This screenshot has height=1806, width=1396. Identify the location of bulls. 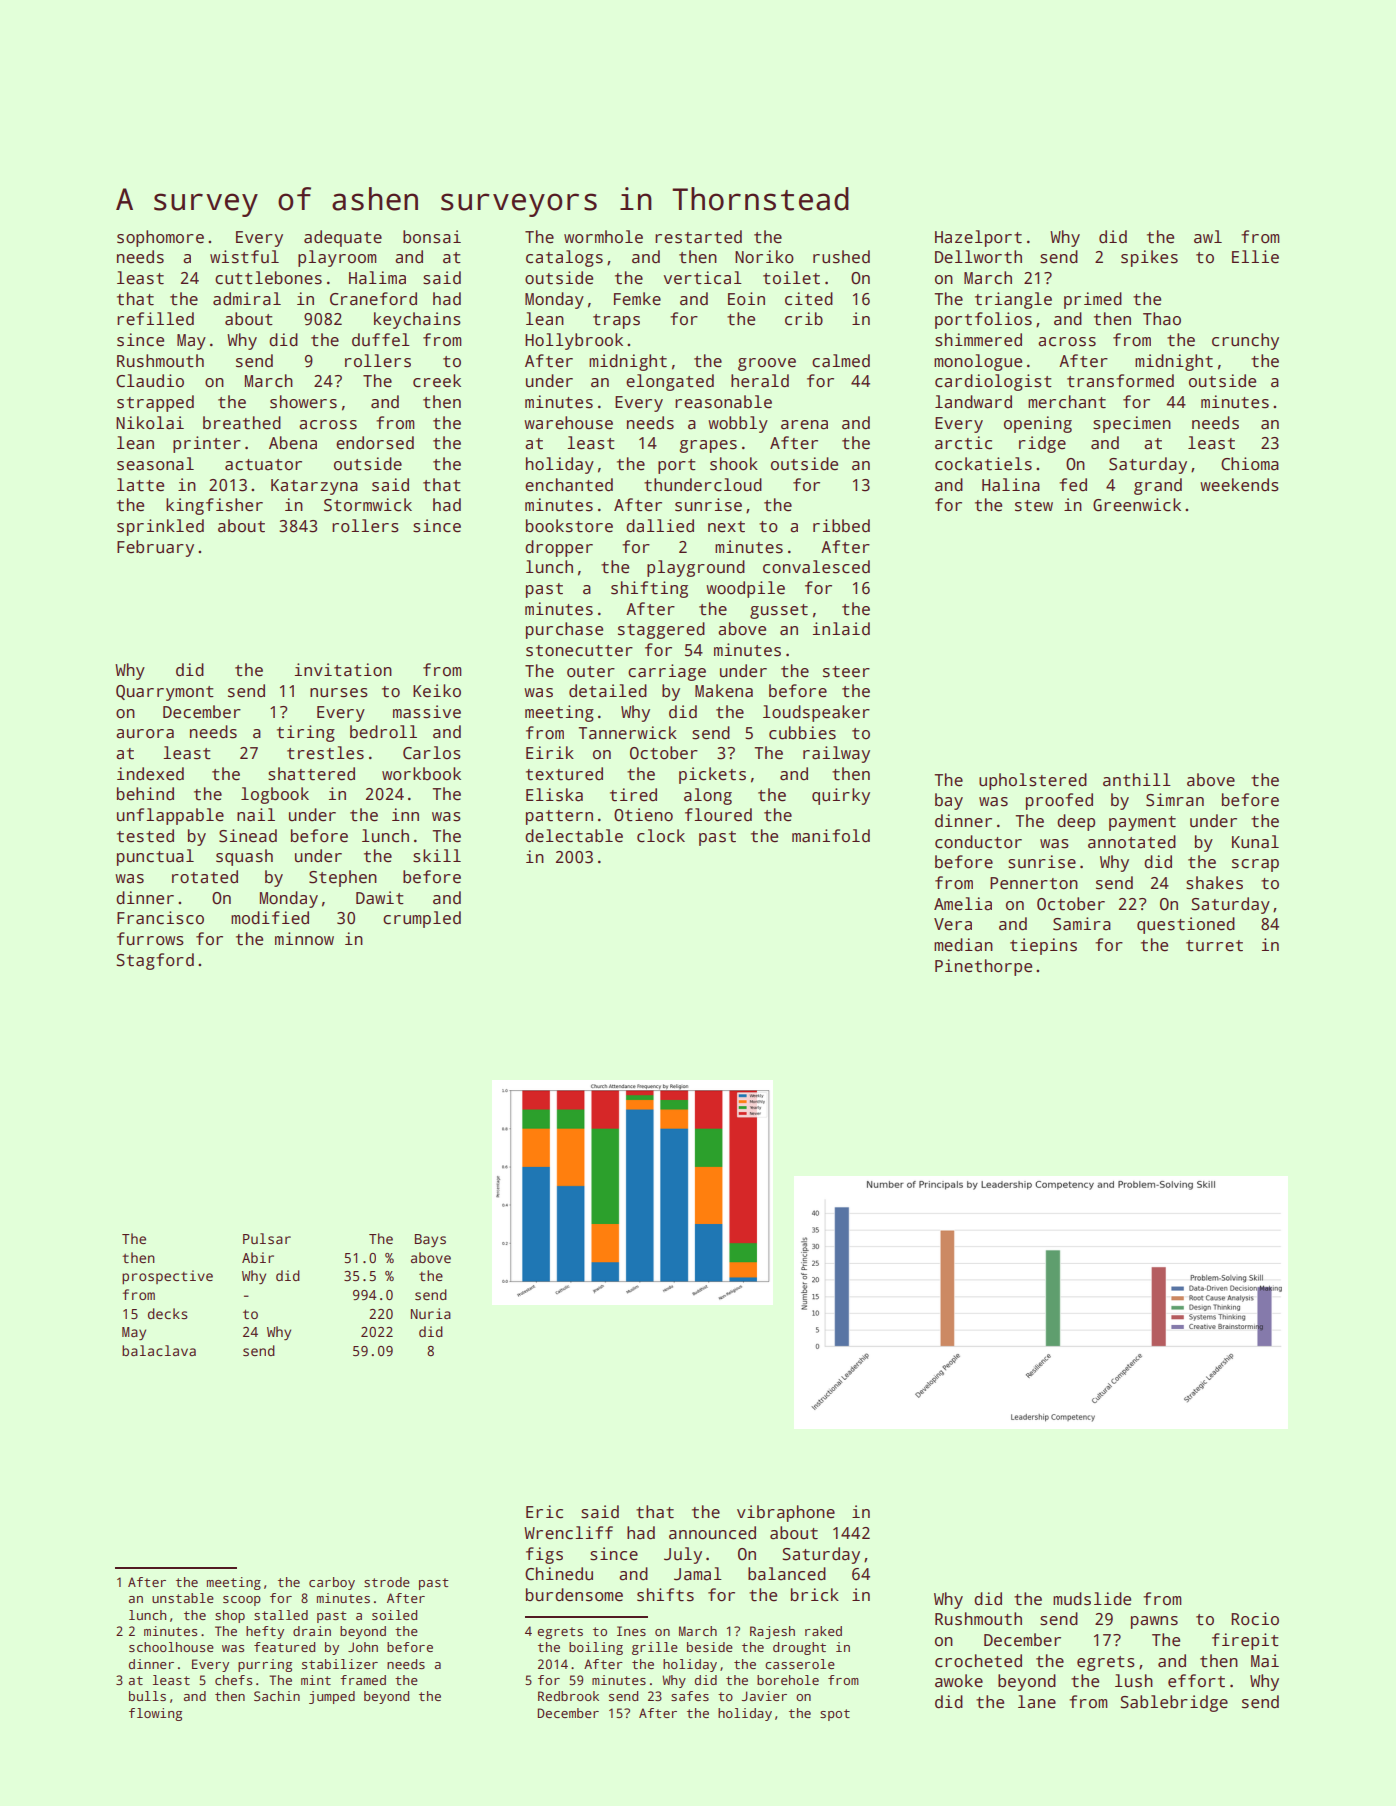
(147, 1696).
